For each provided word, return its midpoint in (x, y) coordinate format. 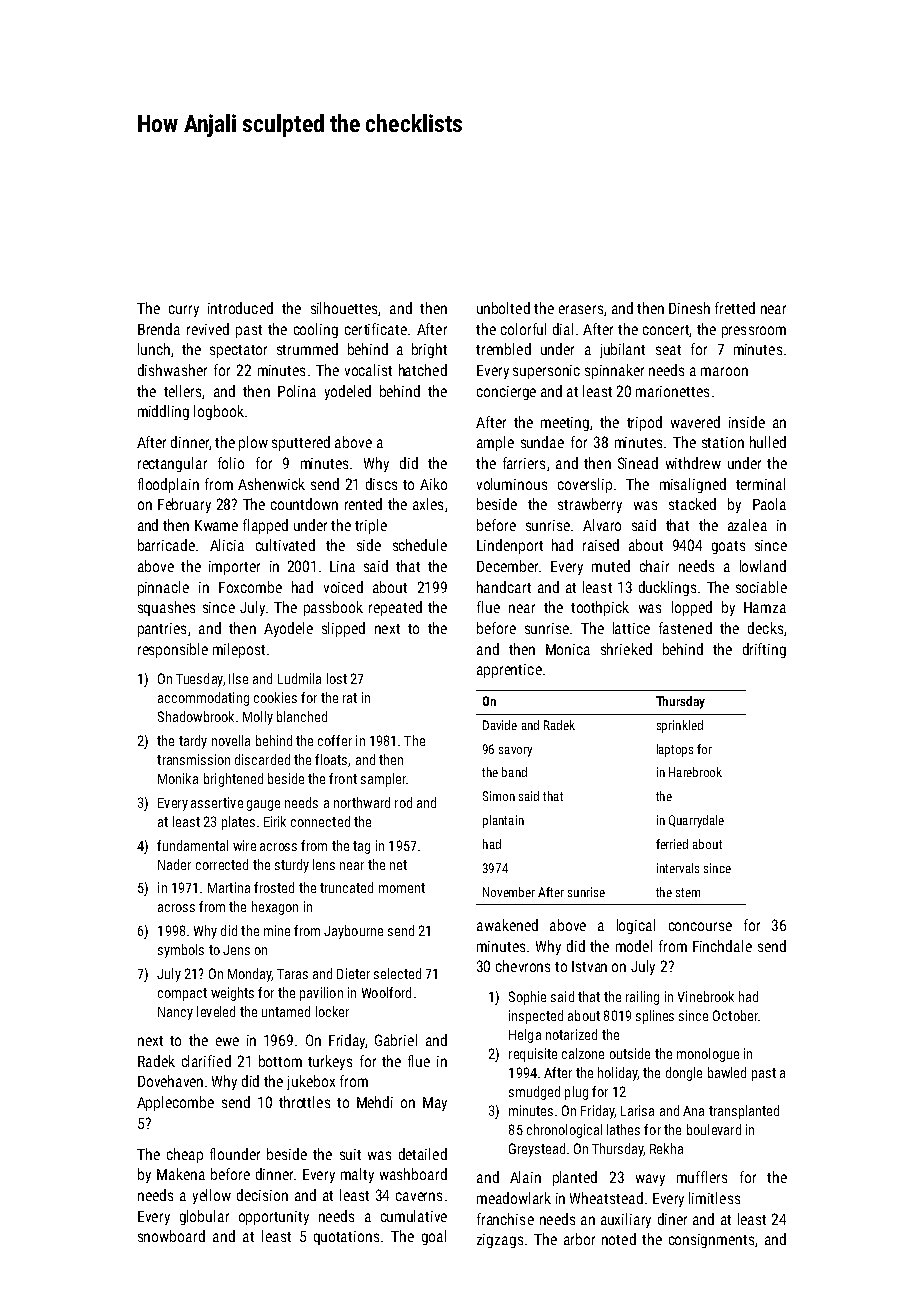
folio (231, 463)
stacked (692, 504)
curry (184, 311)
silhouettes (344, 308)
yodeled (348, 392)
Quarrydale (696, 821)
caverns (419, 1196)
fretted (735, 308)
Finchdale (722, 946)
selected (397, 973)
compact (182, 994)
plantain (503, 821)
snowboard (171, 1236)
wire (244, 845)
